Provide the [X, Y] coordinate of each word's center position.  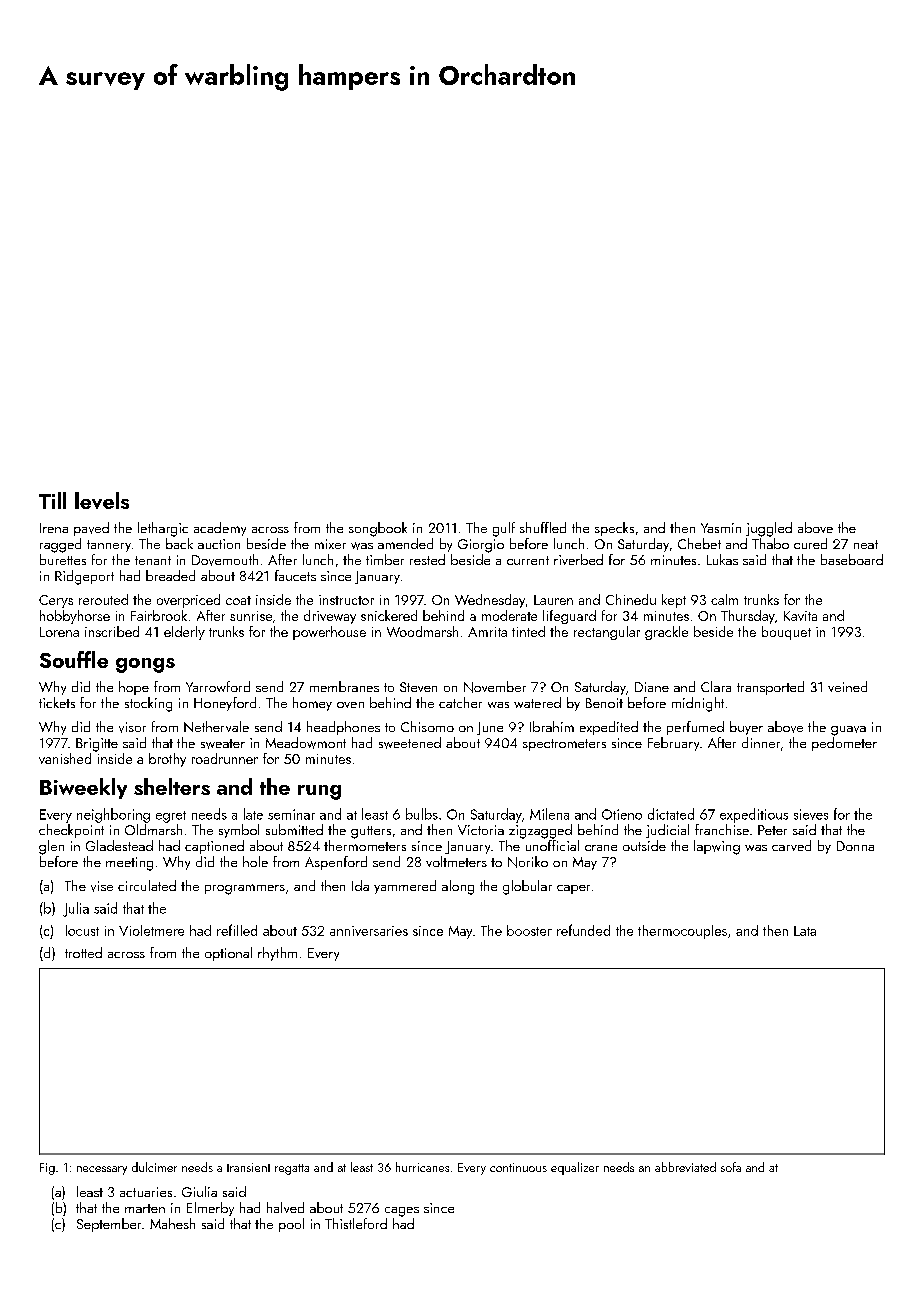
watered [537, 702]
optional [228, 954]
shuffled [543, 527]
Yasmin [721, 528]
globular [527, 887]
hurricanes [422, 1167]
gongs [145, 665]
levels [102, 500]
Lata [805, 931]
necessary [102, 1170]
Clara [716, 686]
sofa [731, 1167]
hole [255, 861]
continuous [518, 1167]
